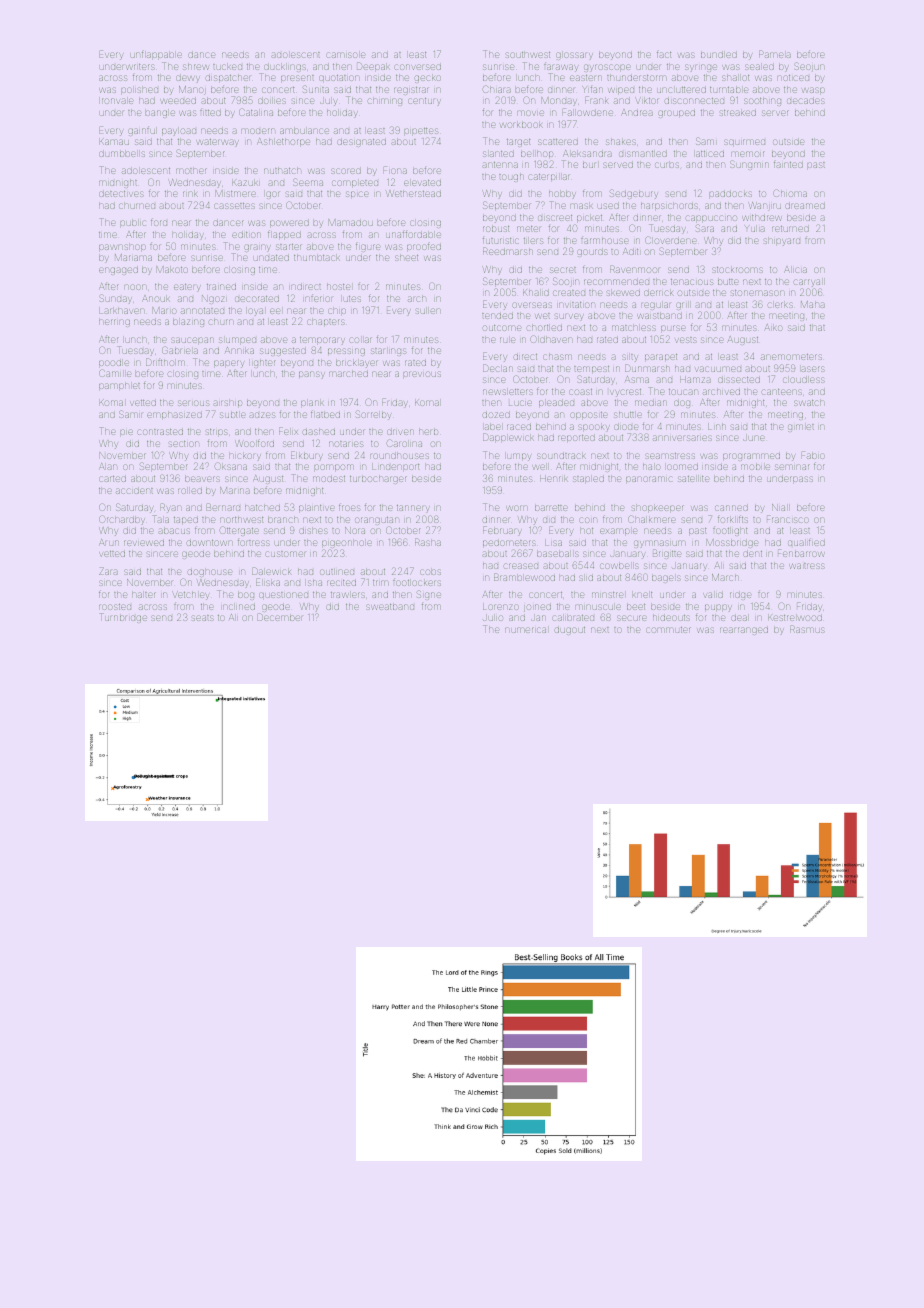 Image resolution: width=924 pixels, height=1308 pixels. What do you see at coordinates (133, 257) in the screenshot?
I see `Mariama` at bounding box center [133, 257].
